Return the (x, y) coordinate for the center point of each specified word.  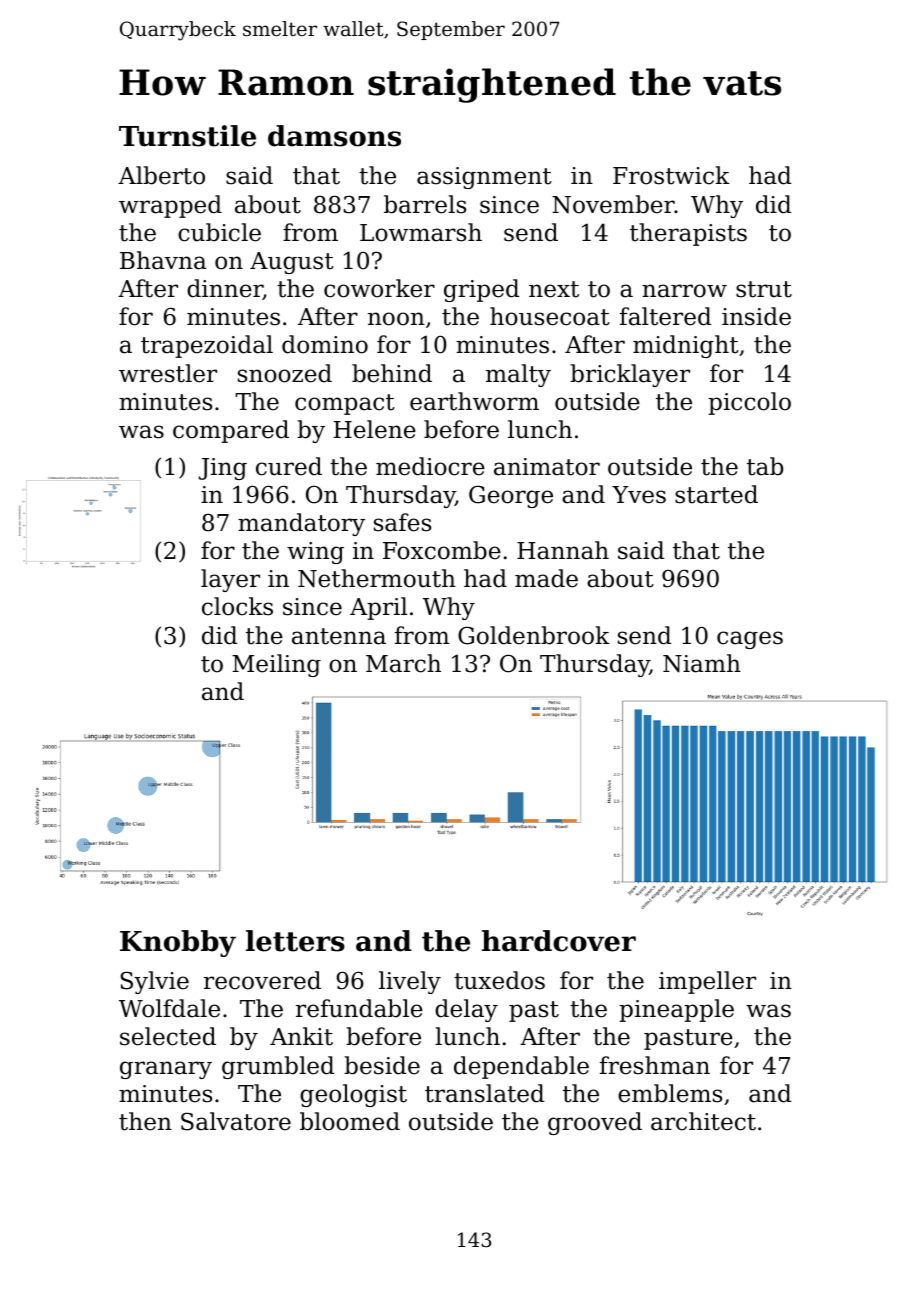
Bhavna (163, 260)
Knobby (178, 943)
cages (750, 640)
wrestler (168, 373)
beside (382, 1065)
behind (392, 373)
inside (756, 316)
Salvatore (236, 1121)
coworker (379, 288)
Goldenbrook (534, 635)
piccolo (749, 403)
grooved (595, 1123)
